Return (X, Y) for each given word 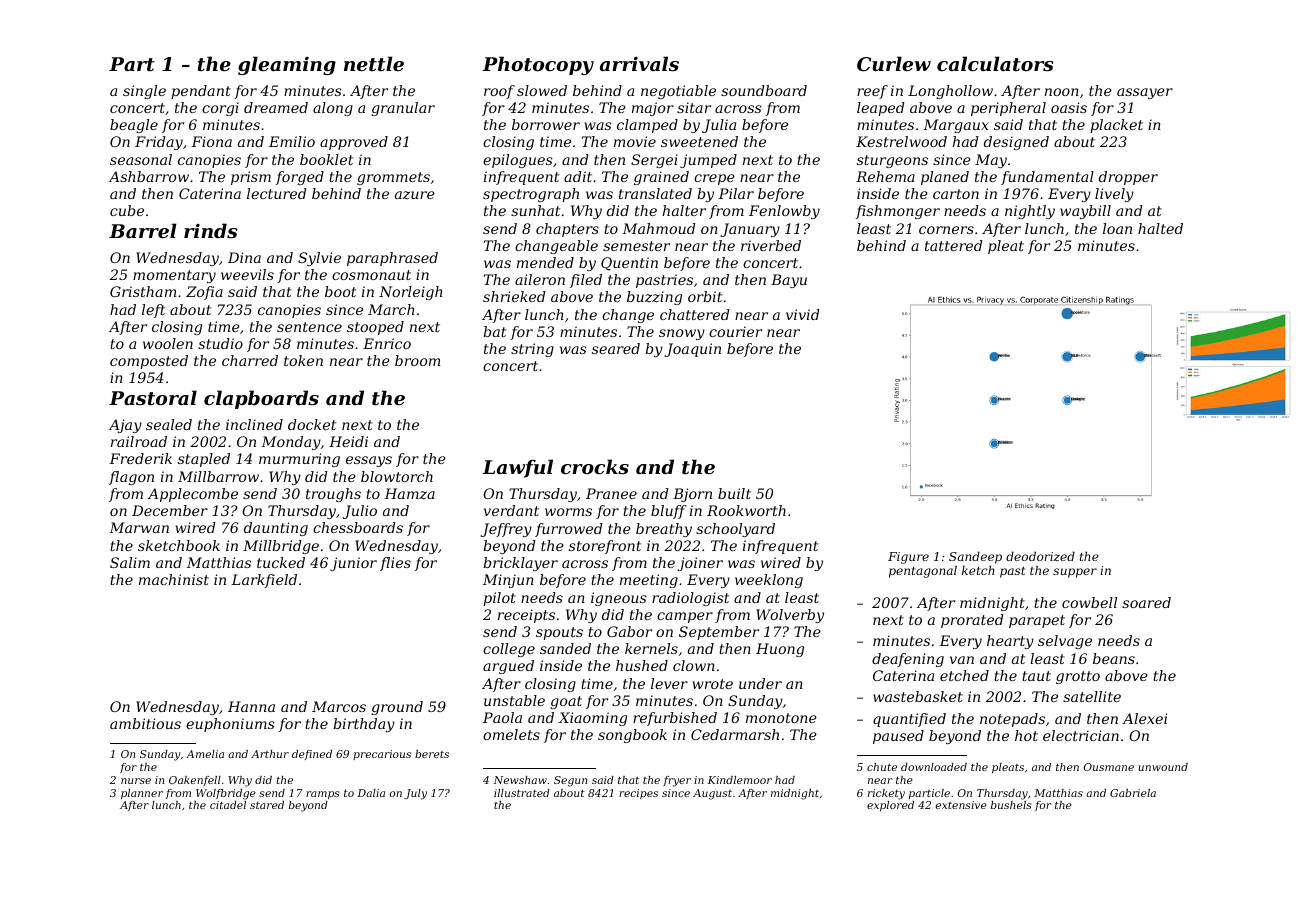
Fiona (211, 141)
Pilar (736, 193)
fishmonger (898, 212)
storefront (605, 547)
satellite (1092, 696)
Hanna (251, 706)
